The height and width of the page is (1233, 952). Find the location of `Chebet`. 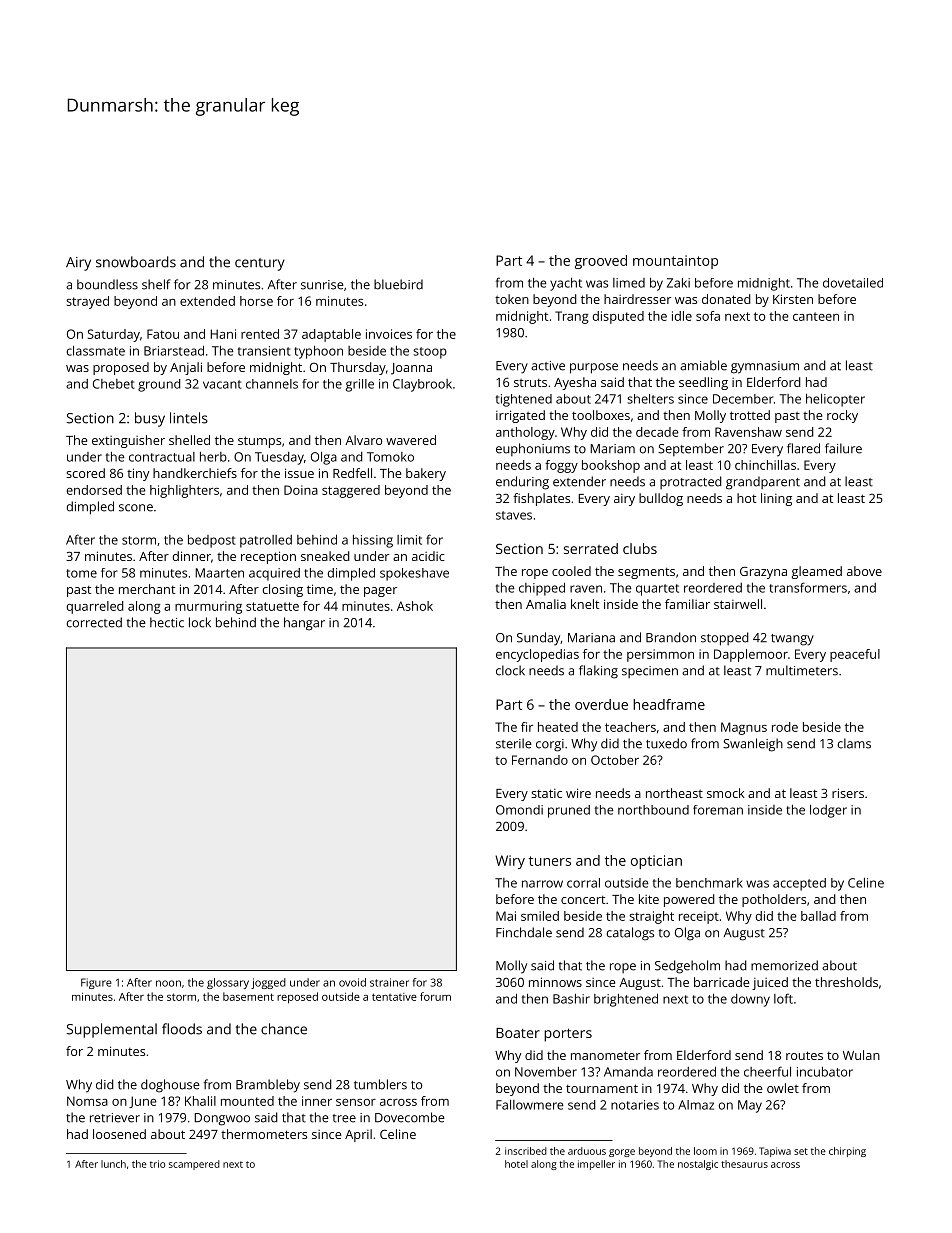

Chebet is located at coordinates (114, 384).
